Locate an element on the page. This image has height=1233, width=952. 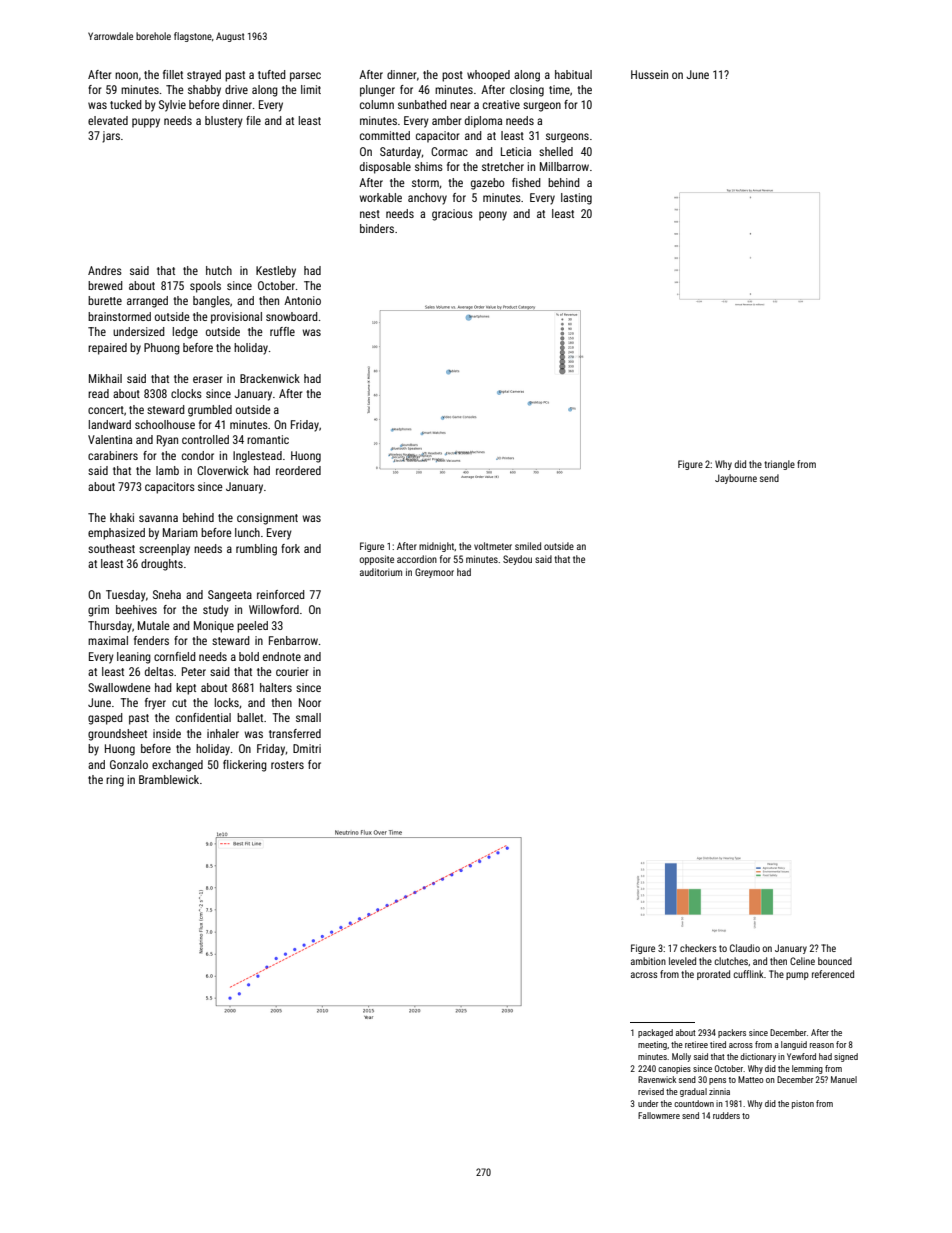
Brackenwick is located at coordinates (270, 378).
